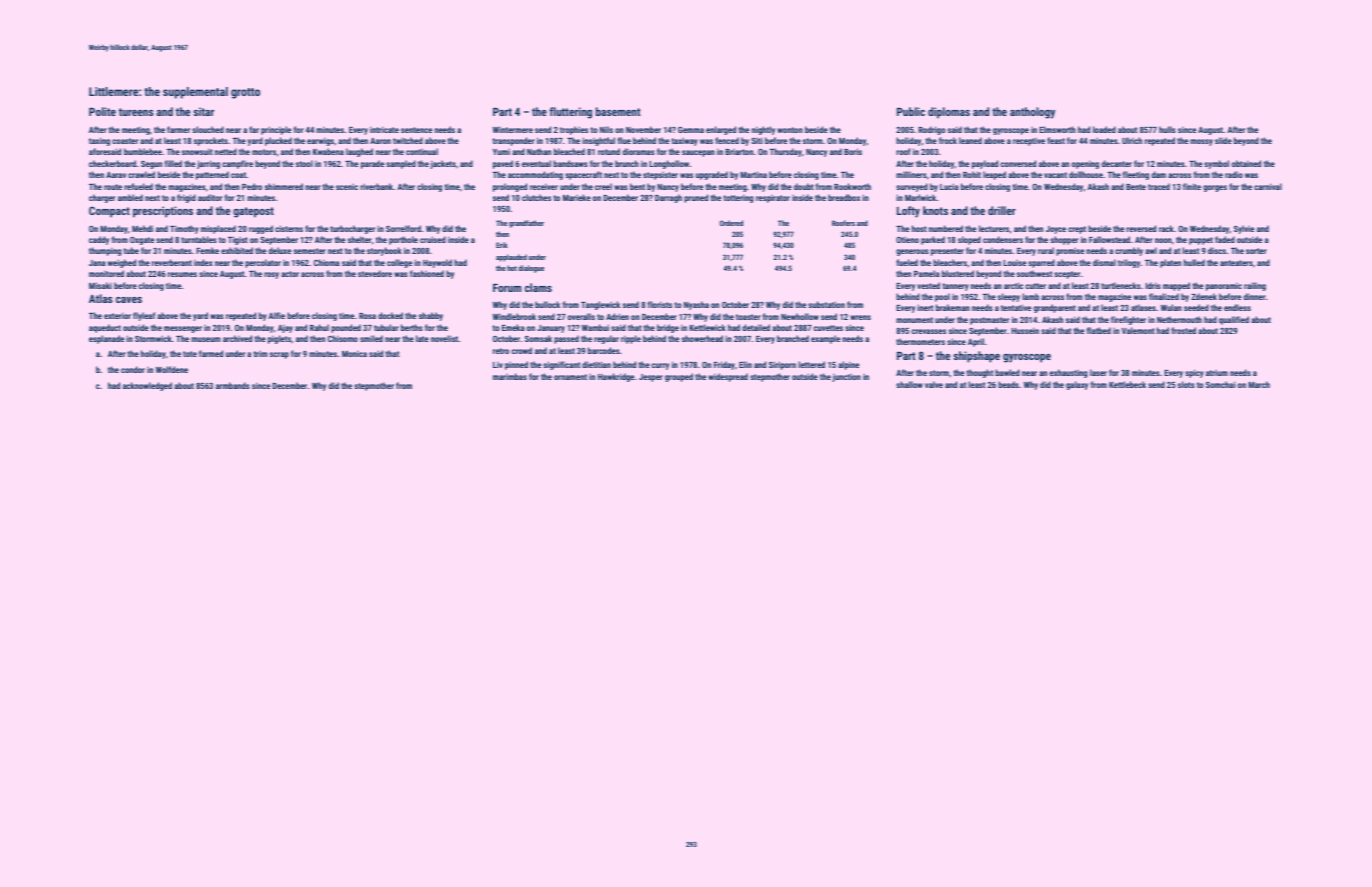  What do you see at coordinates (1167, 129) in the screenshot?
I see `hulls` at bounding box center [1167, 129].
